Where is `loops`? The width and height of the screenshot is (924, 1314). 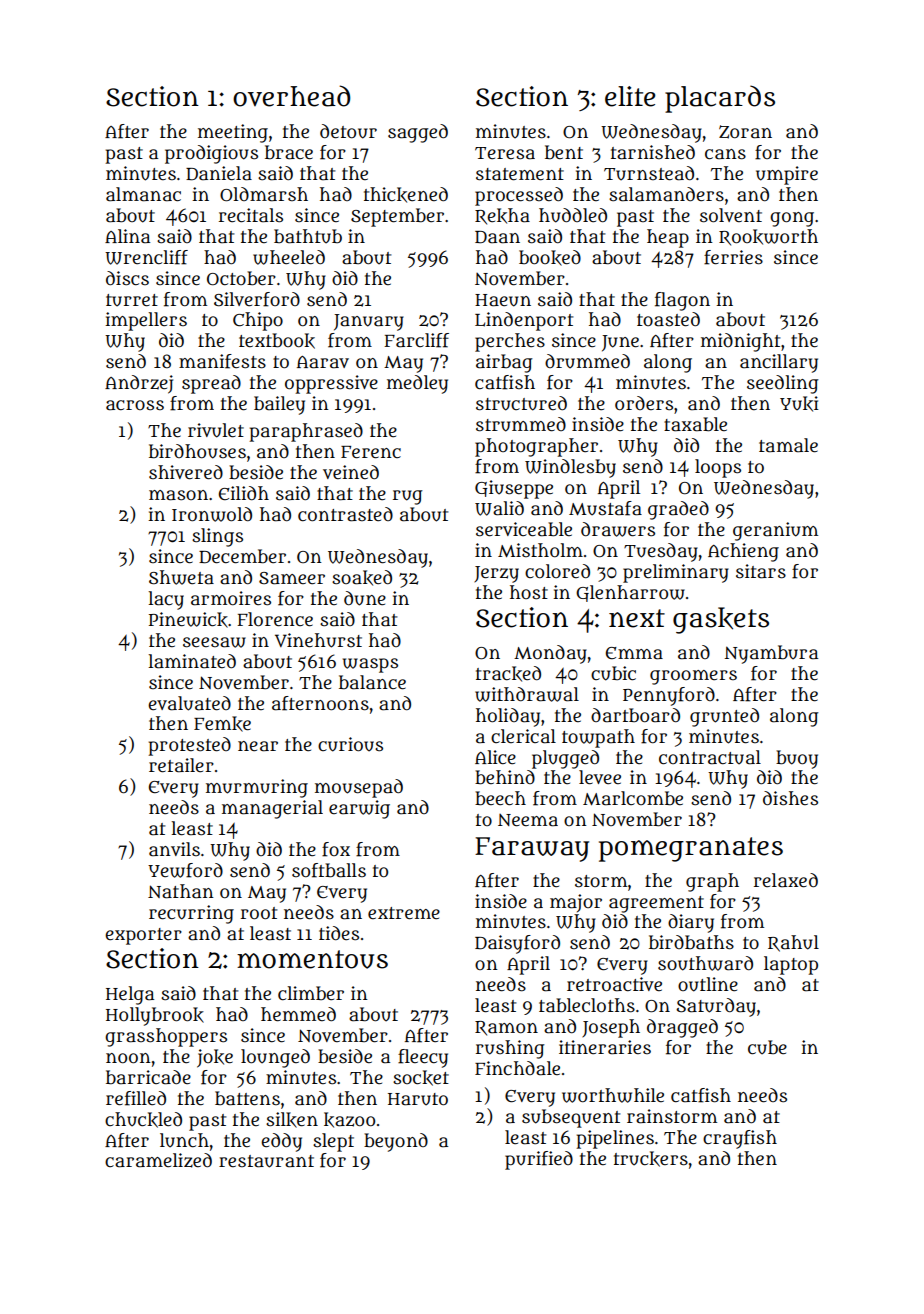 loops is located at coordinates (718, 468).
